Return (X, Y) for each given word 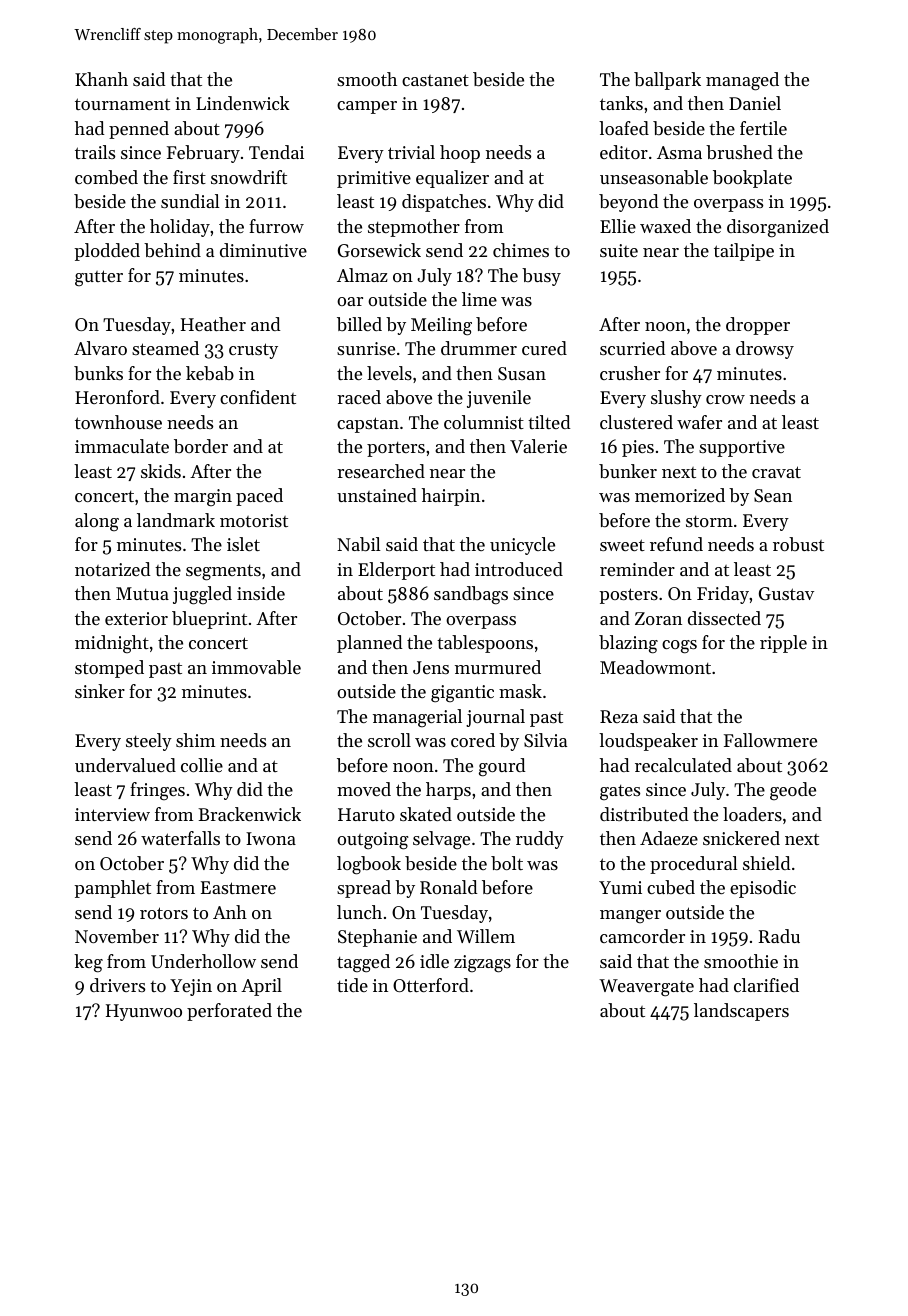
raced (359, 397)
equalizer (452, 179)
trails (95, 152)
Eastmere (238, 887)
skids (161, 471)
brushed (739, 152)
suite (619, 250)
